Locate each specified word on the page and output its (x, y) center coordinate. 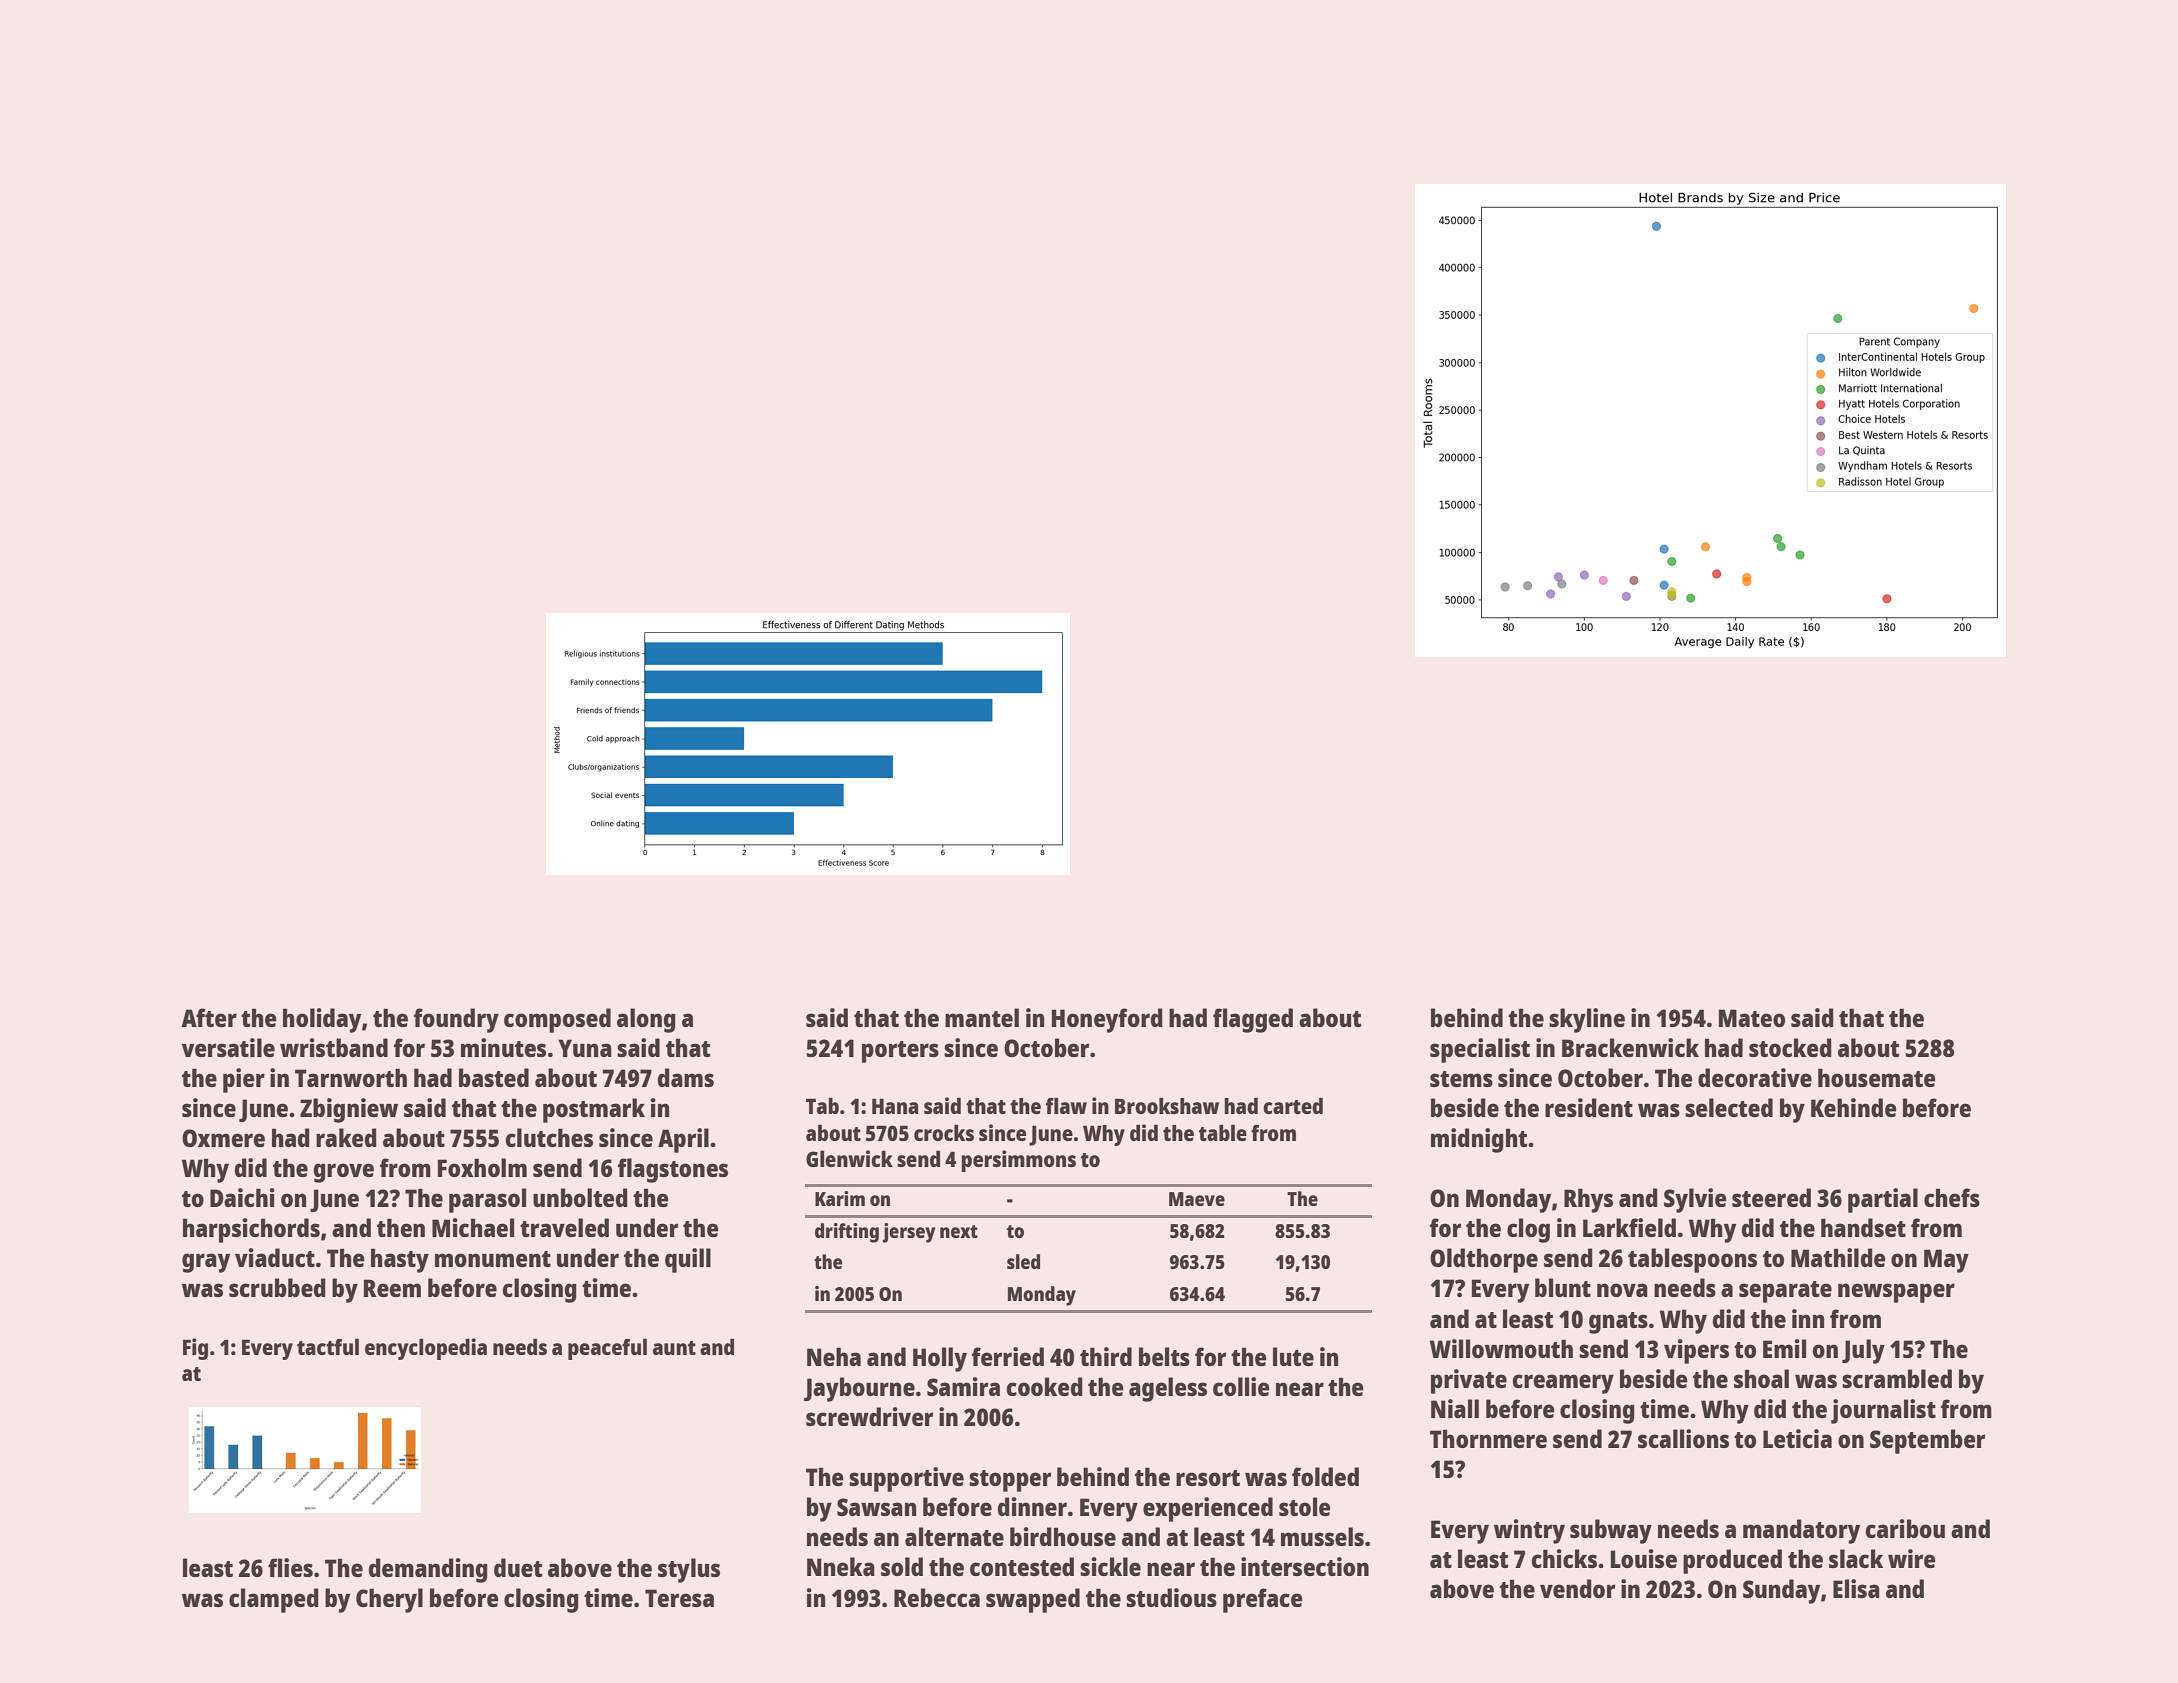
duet (518, 1567)
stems (1461, 1079)
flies (290, 1567)
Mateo (1752, 1018)
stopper (1010, 1481)
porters (900, 1052)
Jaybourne (859, 1389)
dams (685, 1077)
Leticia (1797, 1438)
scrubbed (277, 1287)
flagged (1253, 1020)
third (1106, 1356)
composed (557, 1020)
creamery (1563, 1384)
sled (1023, 1261)
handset (1863, 1227)
